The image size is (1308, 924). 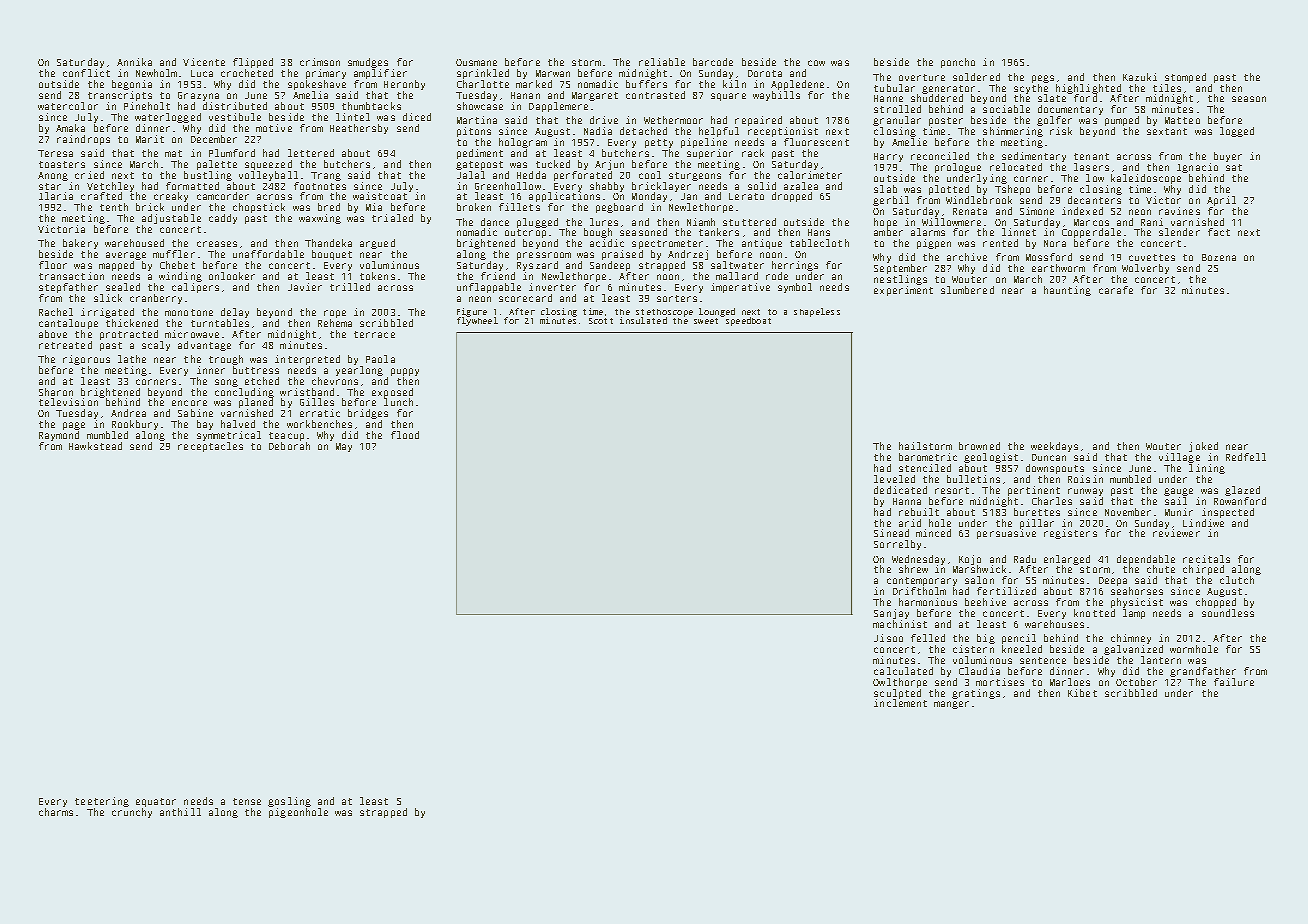 I want to click on inclement, so click(x=900, y=703).
